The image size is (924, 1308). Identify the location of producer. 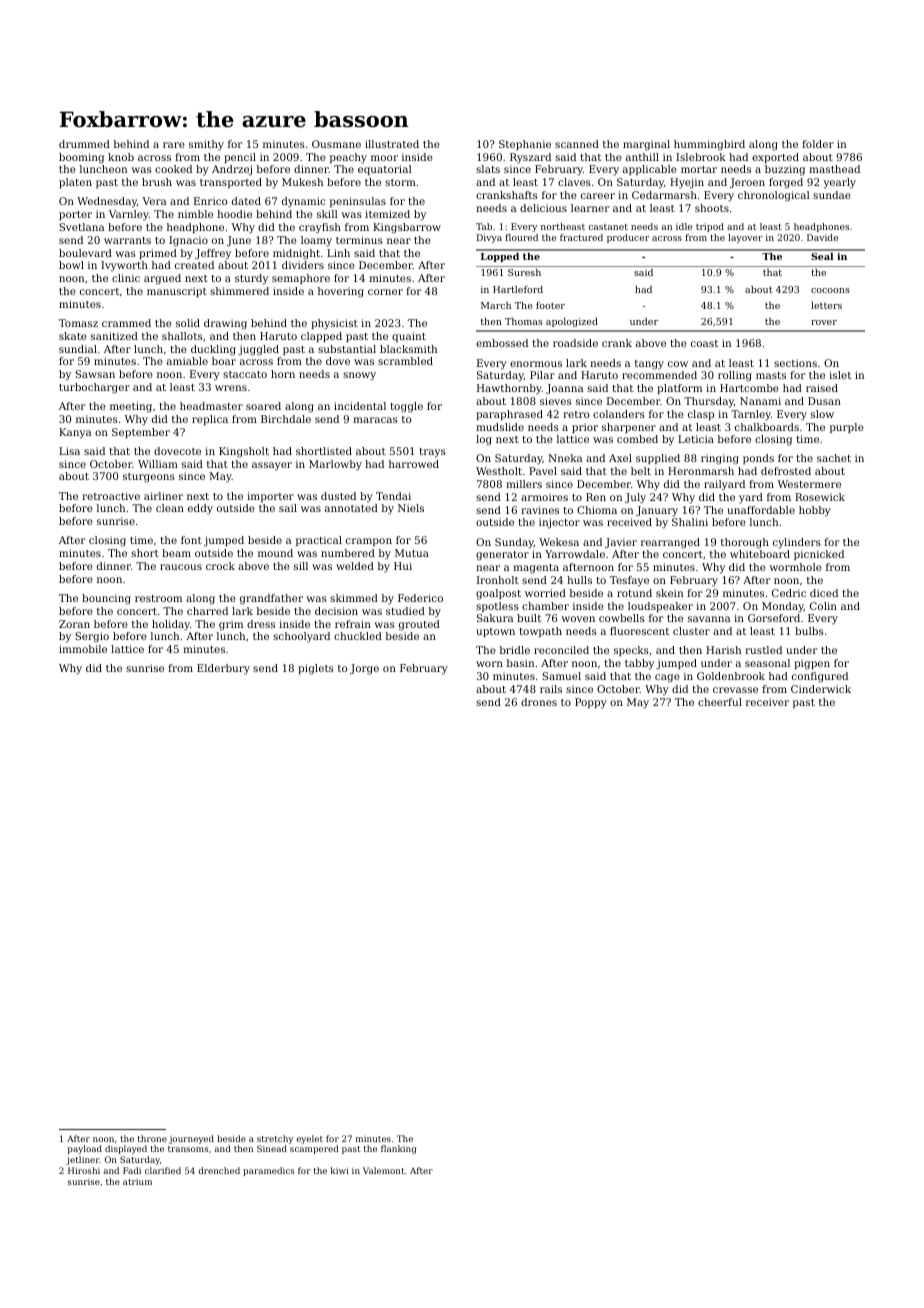
(628, 238).
